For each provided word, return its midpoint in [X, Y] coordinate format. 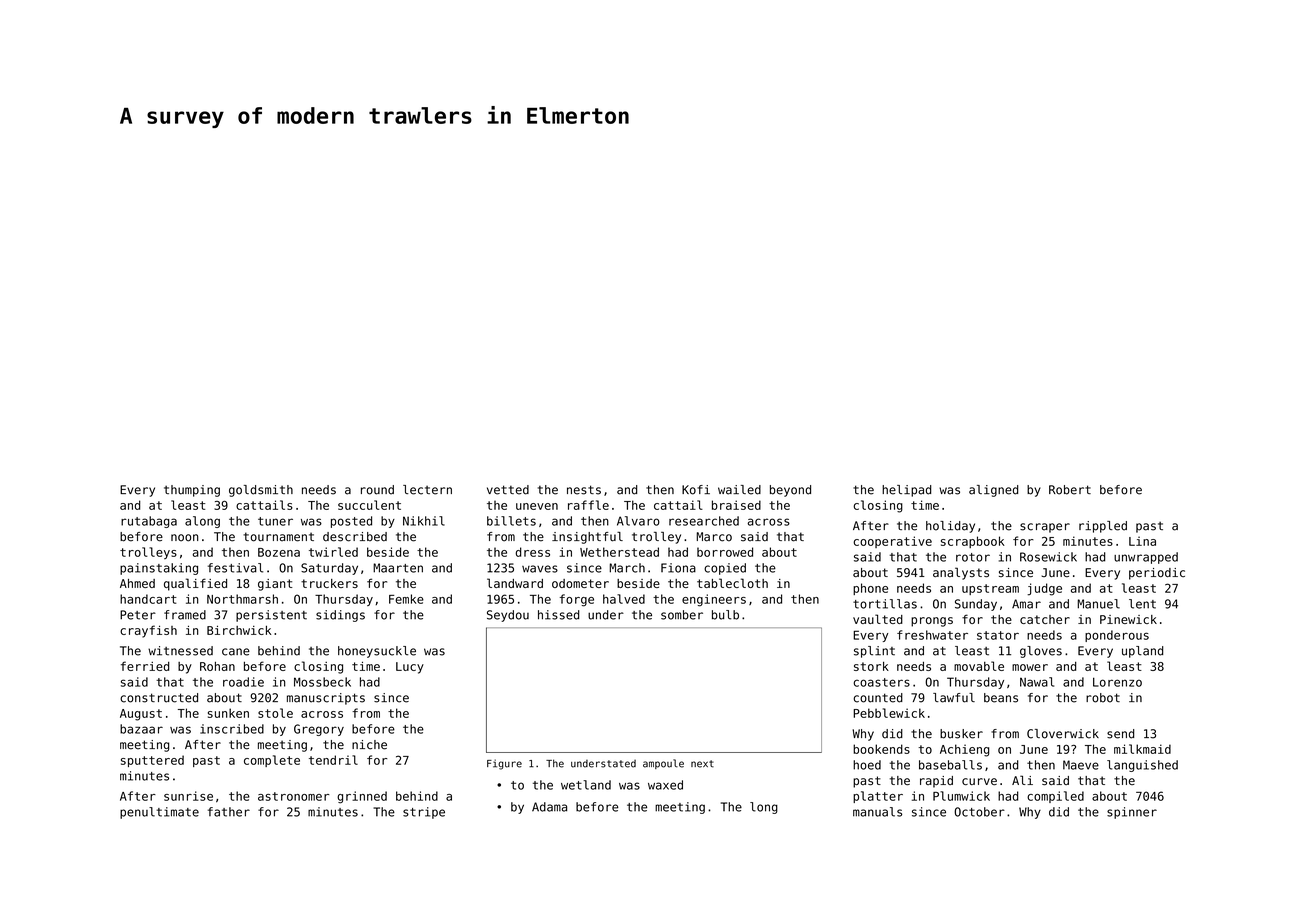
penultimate [159, 813]
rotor [973, 557]
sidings [340, 616]
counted [878, 698]
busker [961, 734]
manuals [877, 812]
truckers [329, 583]
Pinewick [1128, 619]
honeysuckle [377, 652]
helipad [906, 491]
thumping [192, 491]
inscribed [232, 729]
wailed [739, 490]
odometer [580, 583]
